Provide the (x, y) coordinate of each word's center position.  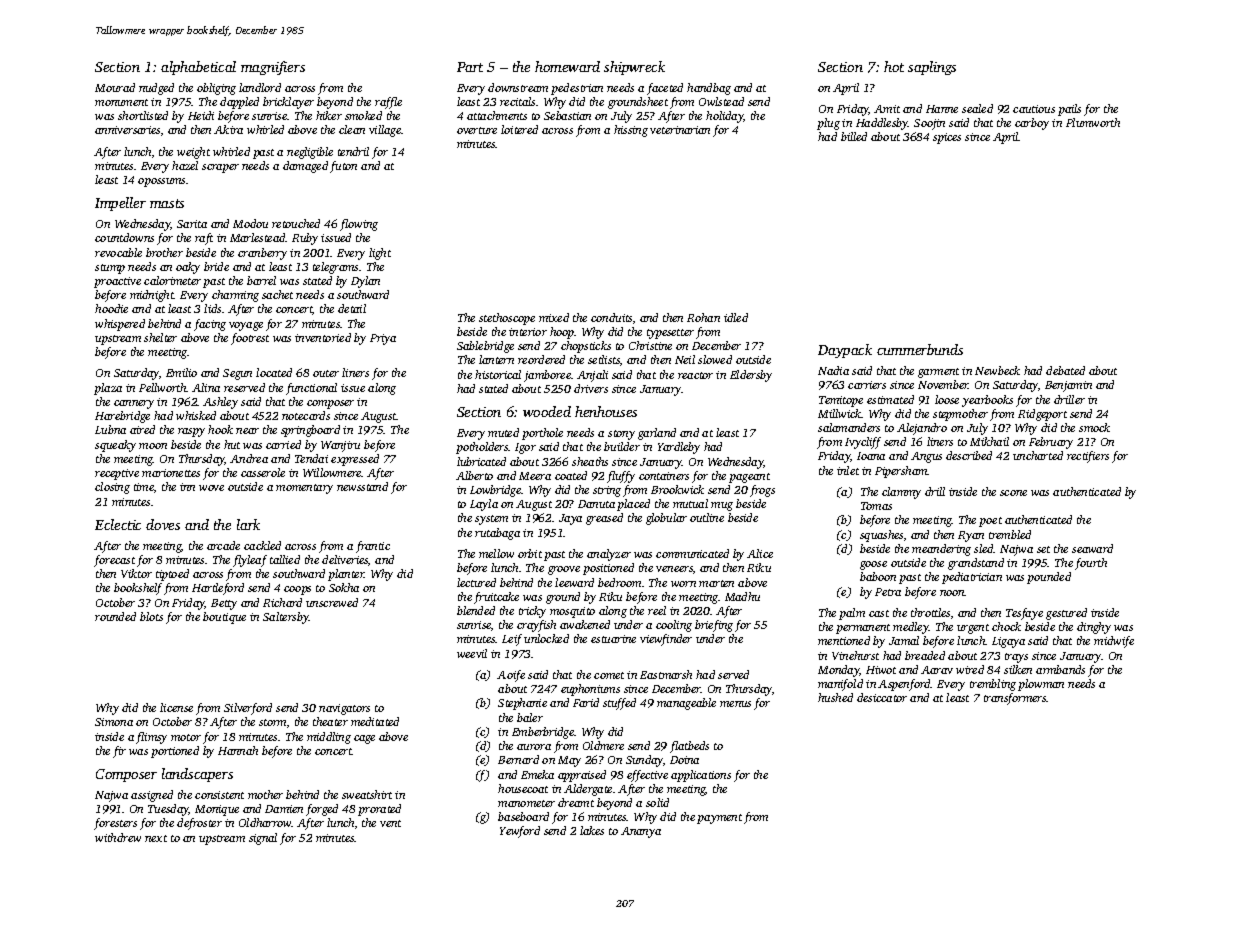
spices (947, 138)
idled (736, 317)
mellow (496, 553)
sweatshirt (367, 794)
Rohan (703, 317)
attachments (497, 115)
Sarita (192, 224)
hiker (329, 115)
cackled (262, 545)
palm (852, 614)
